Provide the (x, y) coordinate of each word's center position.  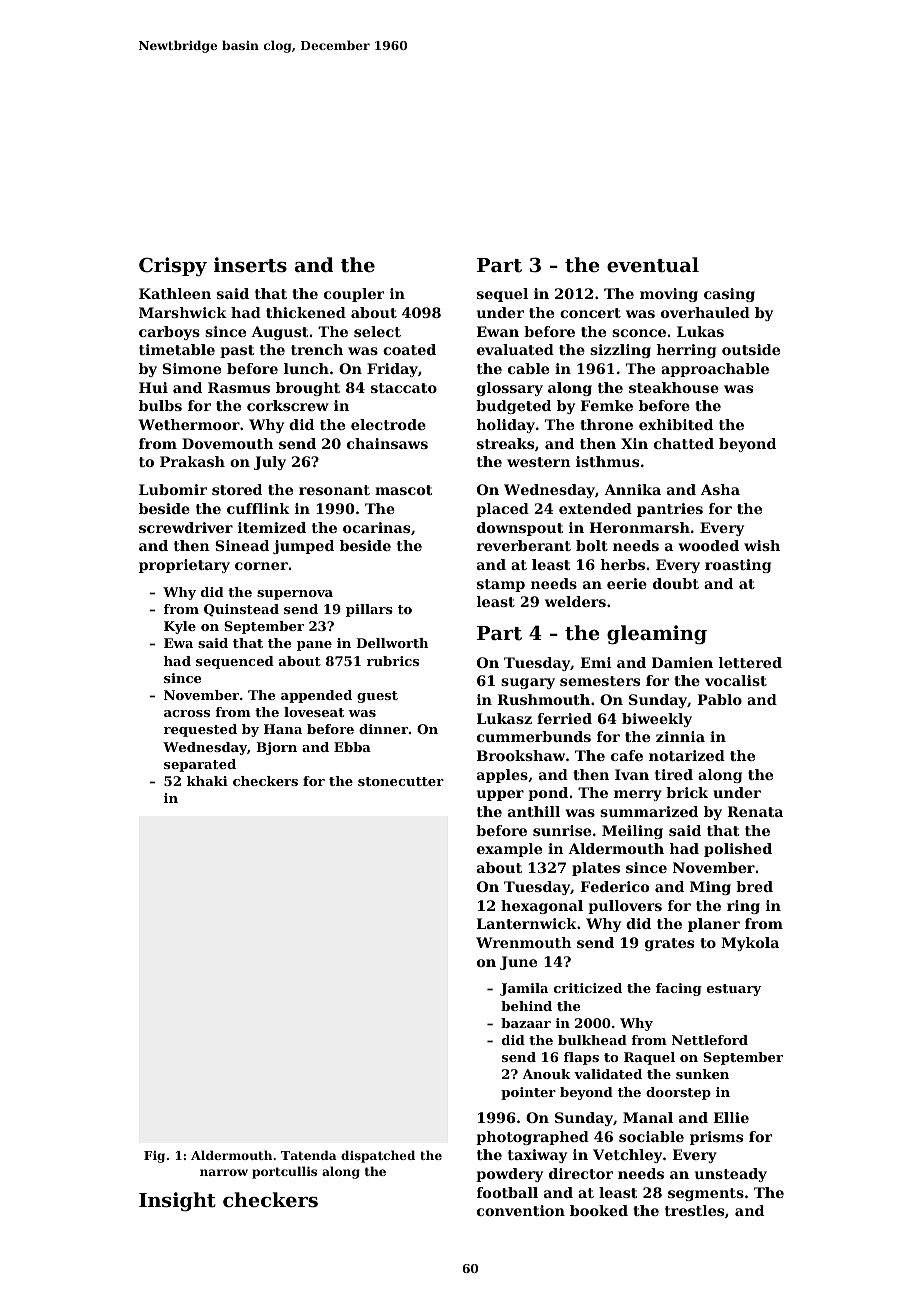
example (509, 850)
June (518, 963)
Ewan (498, 331)
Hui (153, 387)
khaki (207, 781)
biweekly (657, 720)
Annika (632, 489)
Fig (154, 1157)
